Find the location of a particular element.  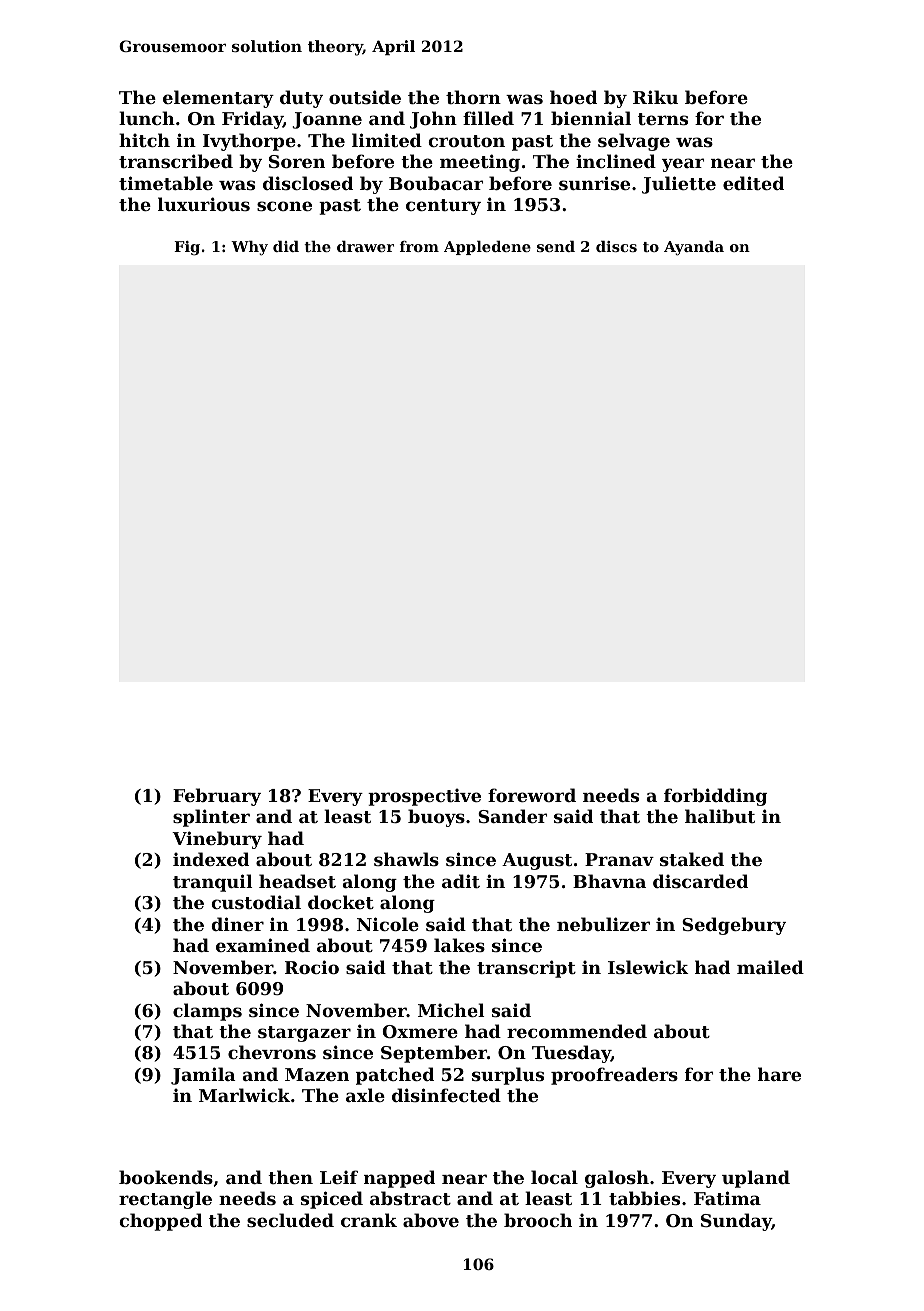

foreword is located at coordinates (532, 795).
